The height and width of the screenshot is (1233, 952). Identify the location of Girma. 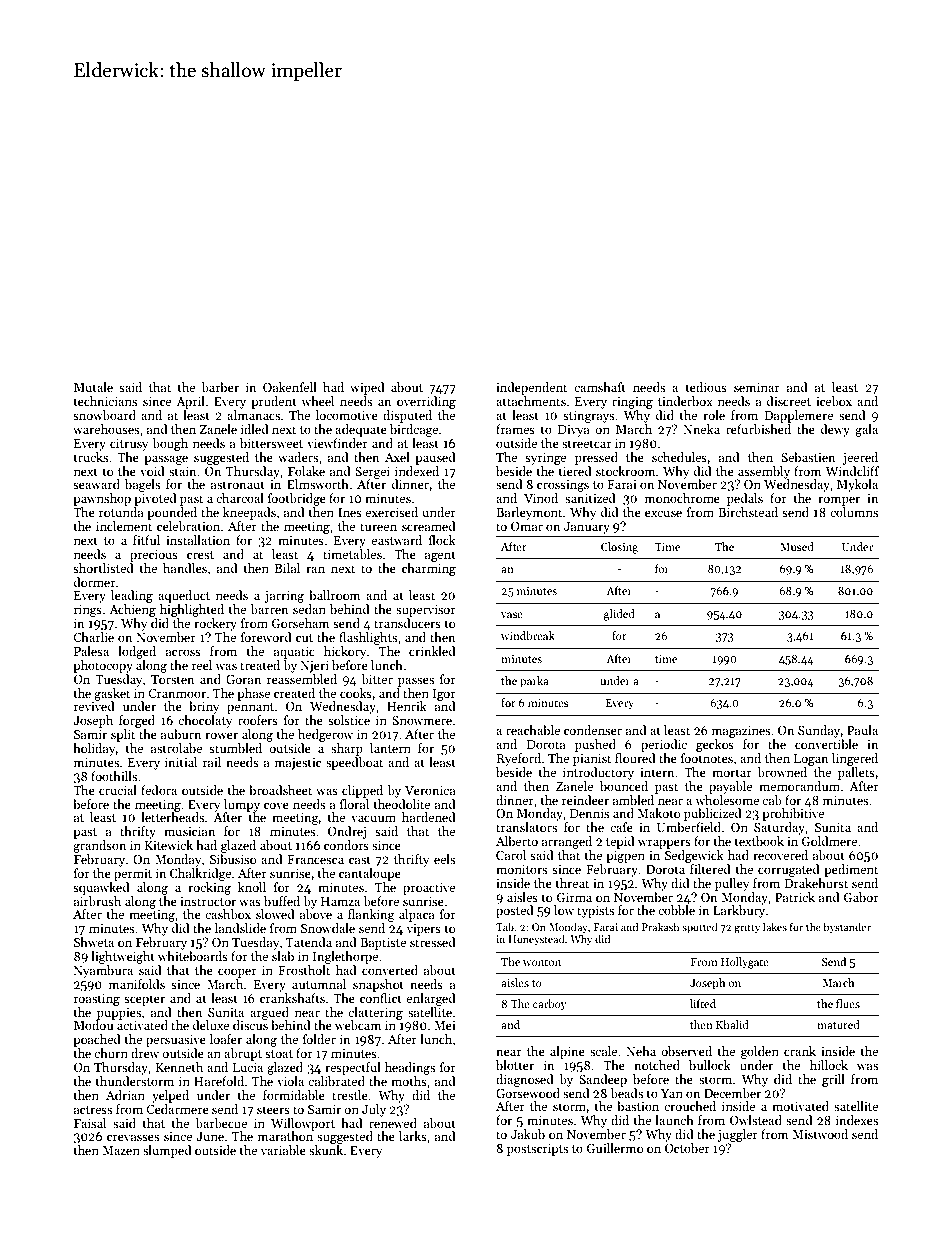
(574, 897).
